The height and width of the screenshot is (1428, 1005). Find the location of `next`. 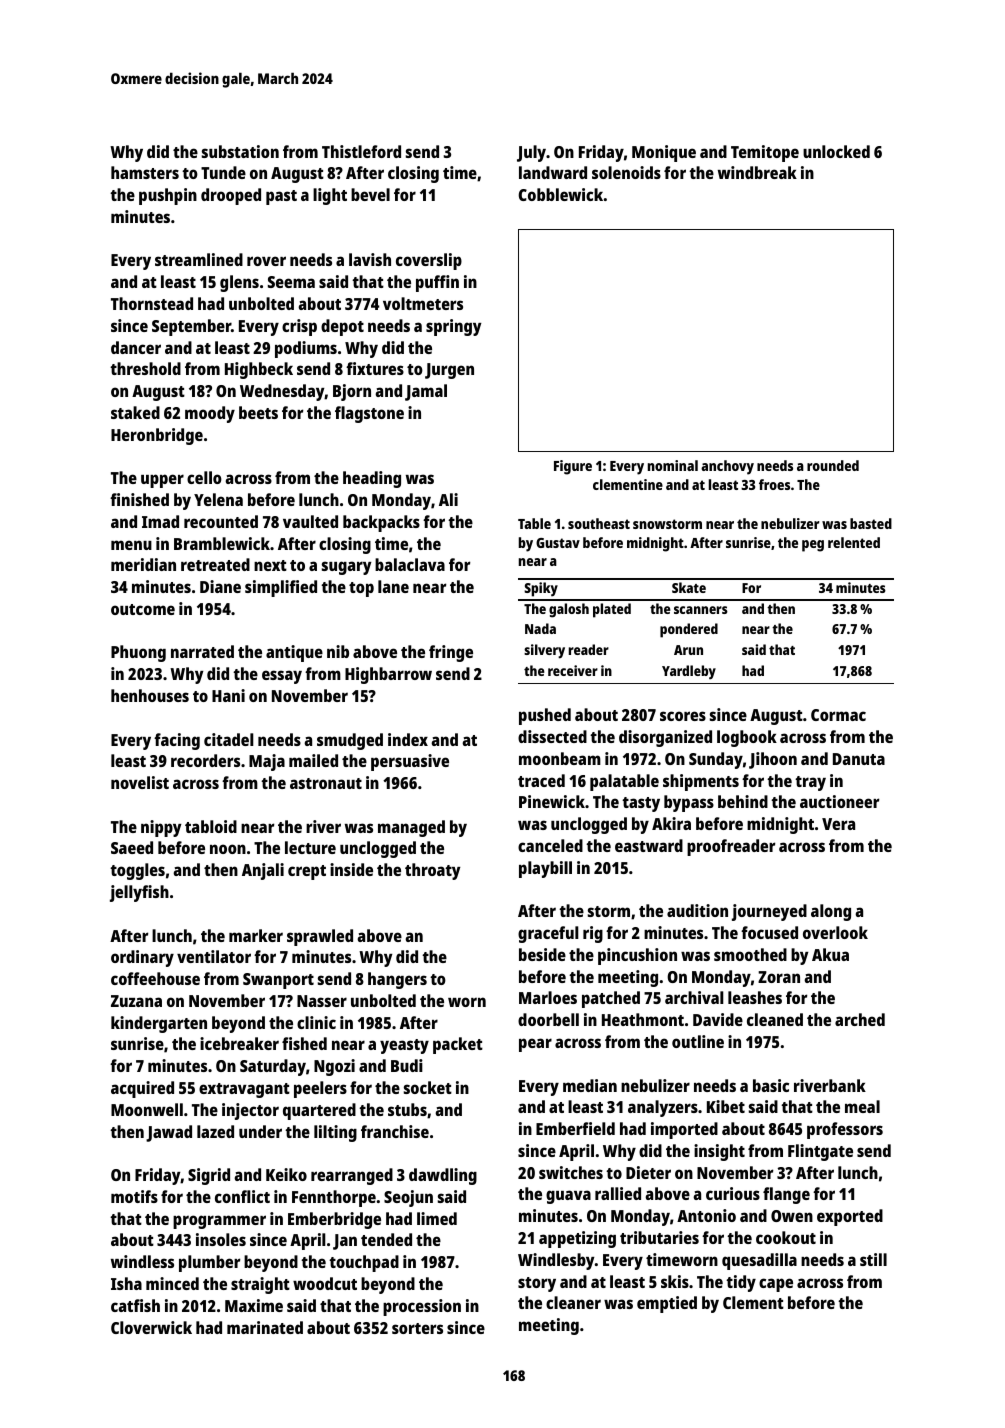

next is located at coordinates (270, 565).
